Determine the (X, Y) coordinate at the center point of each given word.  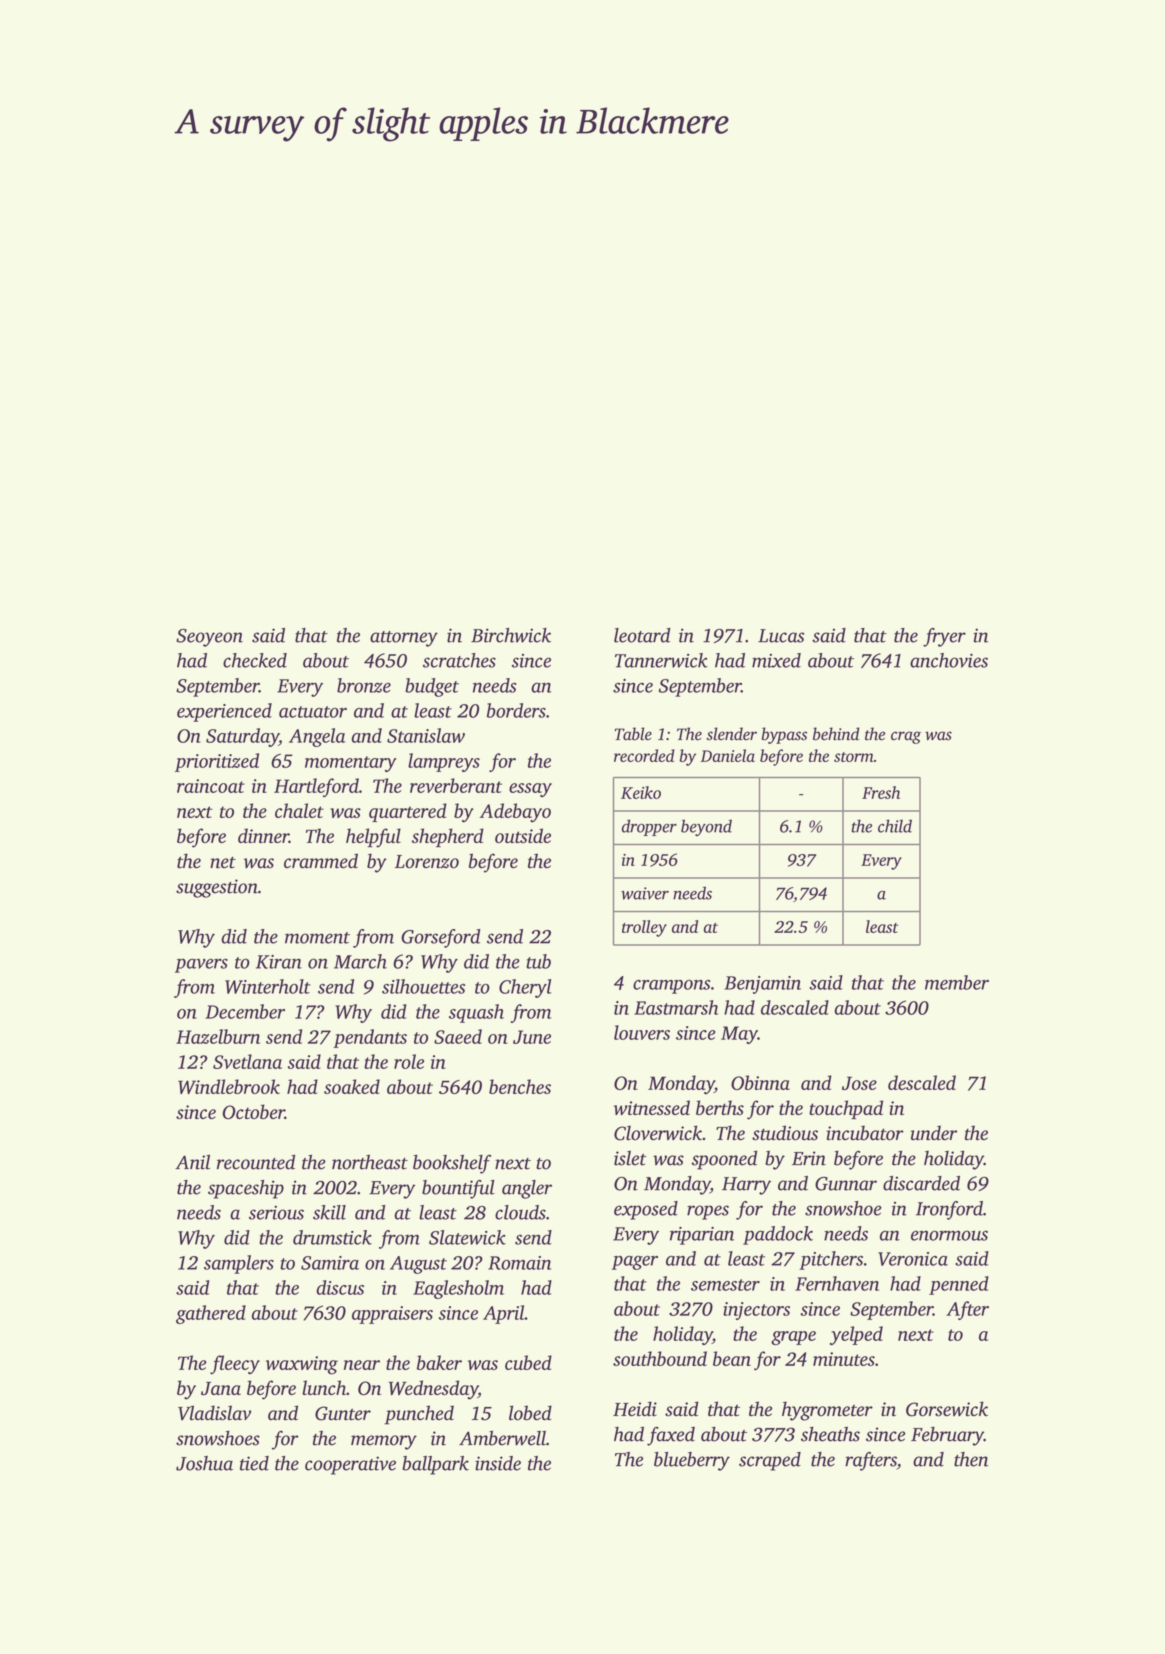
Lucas (781, 636)
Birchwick (511, 635)
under (934, 1133)
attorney (404, 639)
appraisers (392, 1315)
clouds (520, 1212)
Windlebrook (229, 1086)
